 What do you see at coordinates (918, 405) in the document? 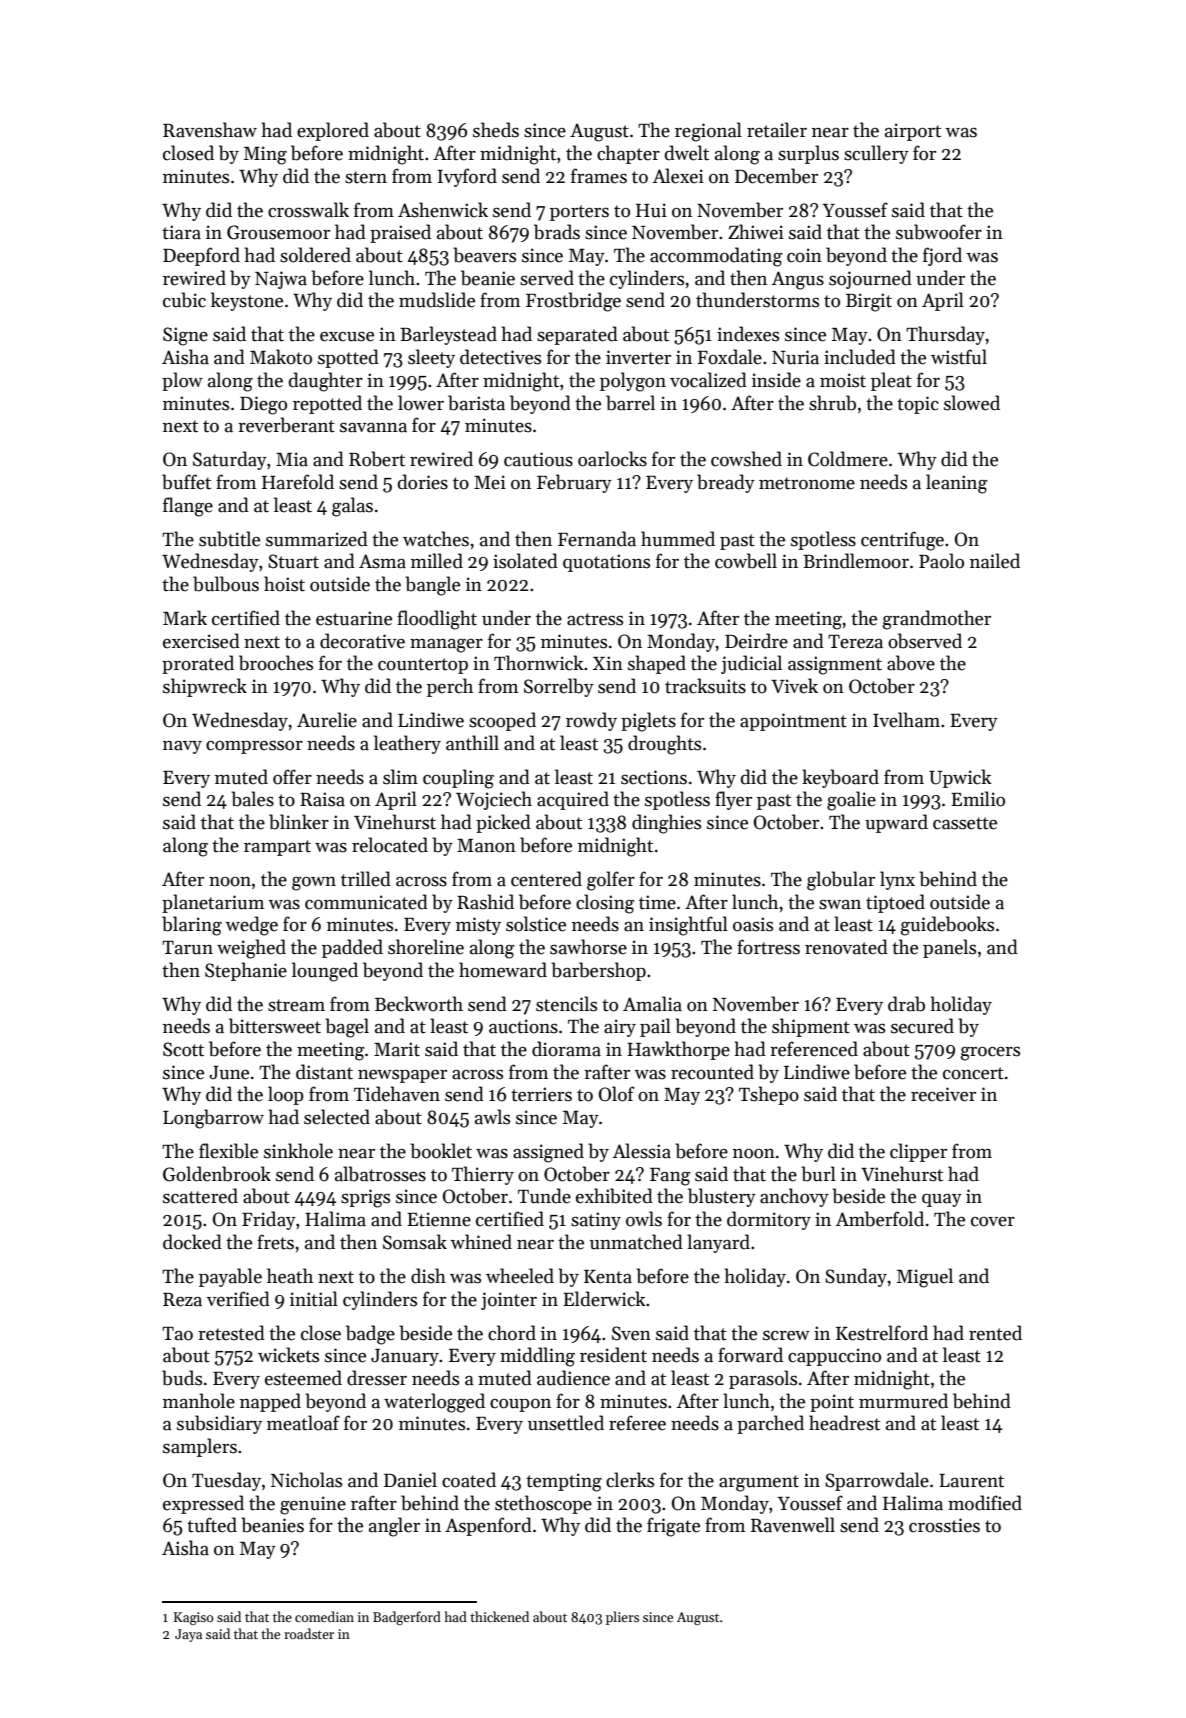
I see `topic` at bounding box center [918, 405].
